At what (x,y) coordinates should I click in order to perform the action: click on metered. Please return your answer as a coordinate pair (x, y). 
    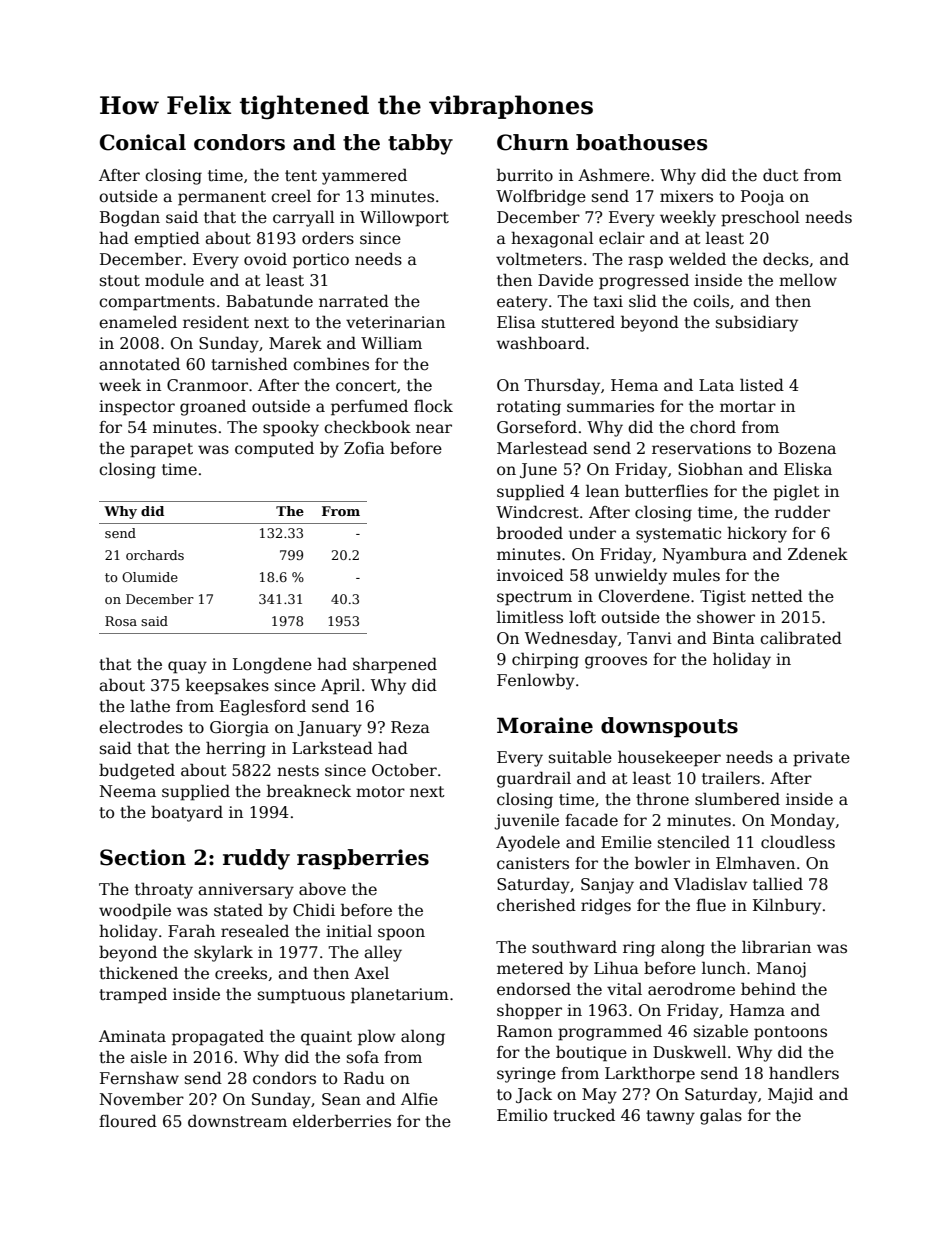
    Looking at the image, I should click on (530, 967).
